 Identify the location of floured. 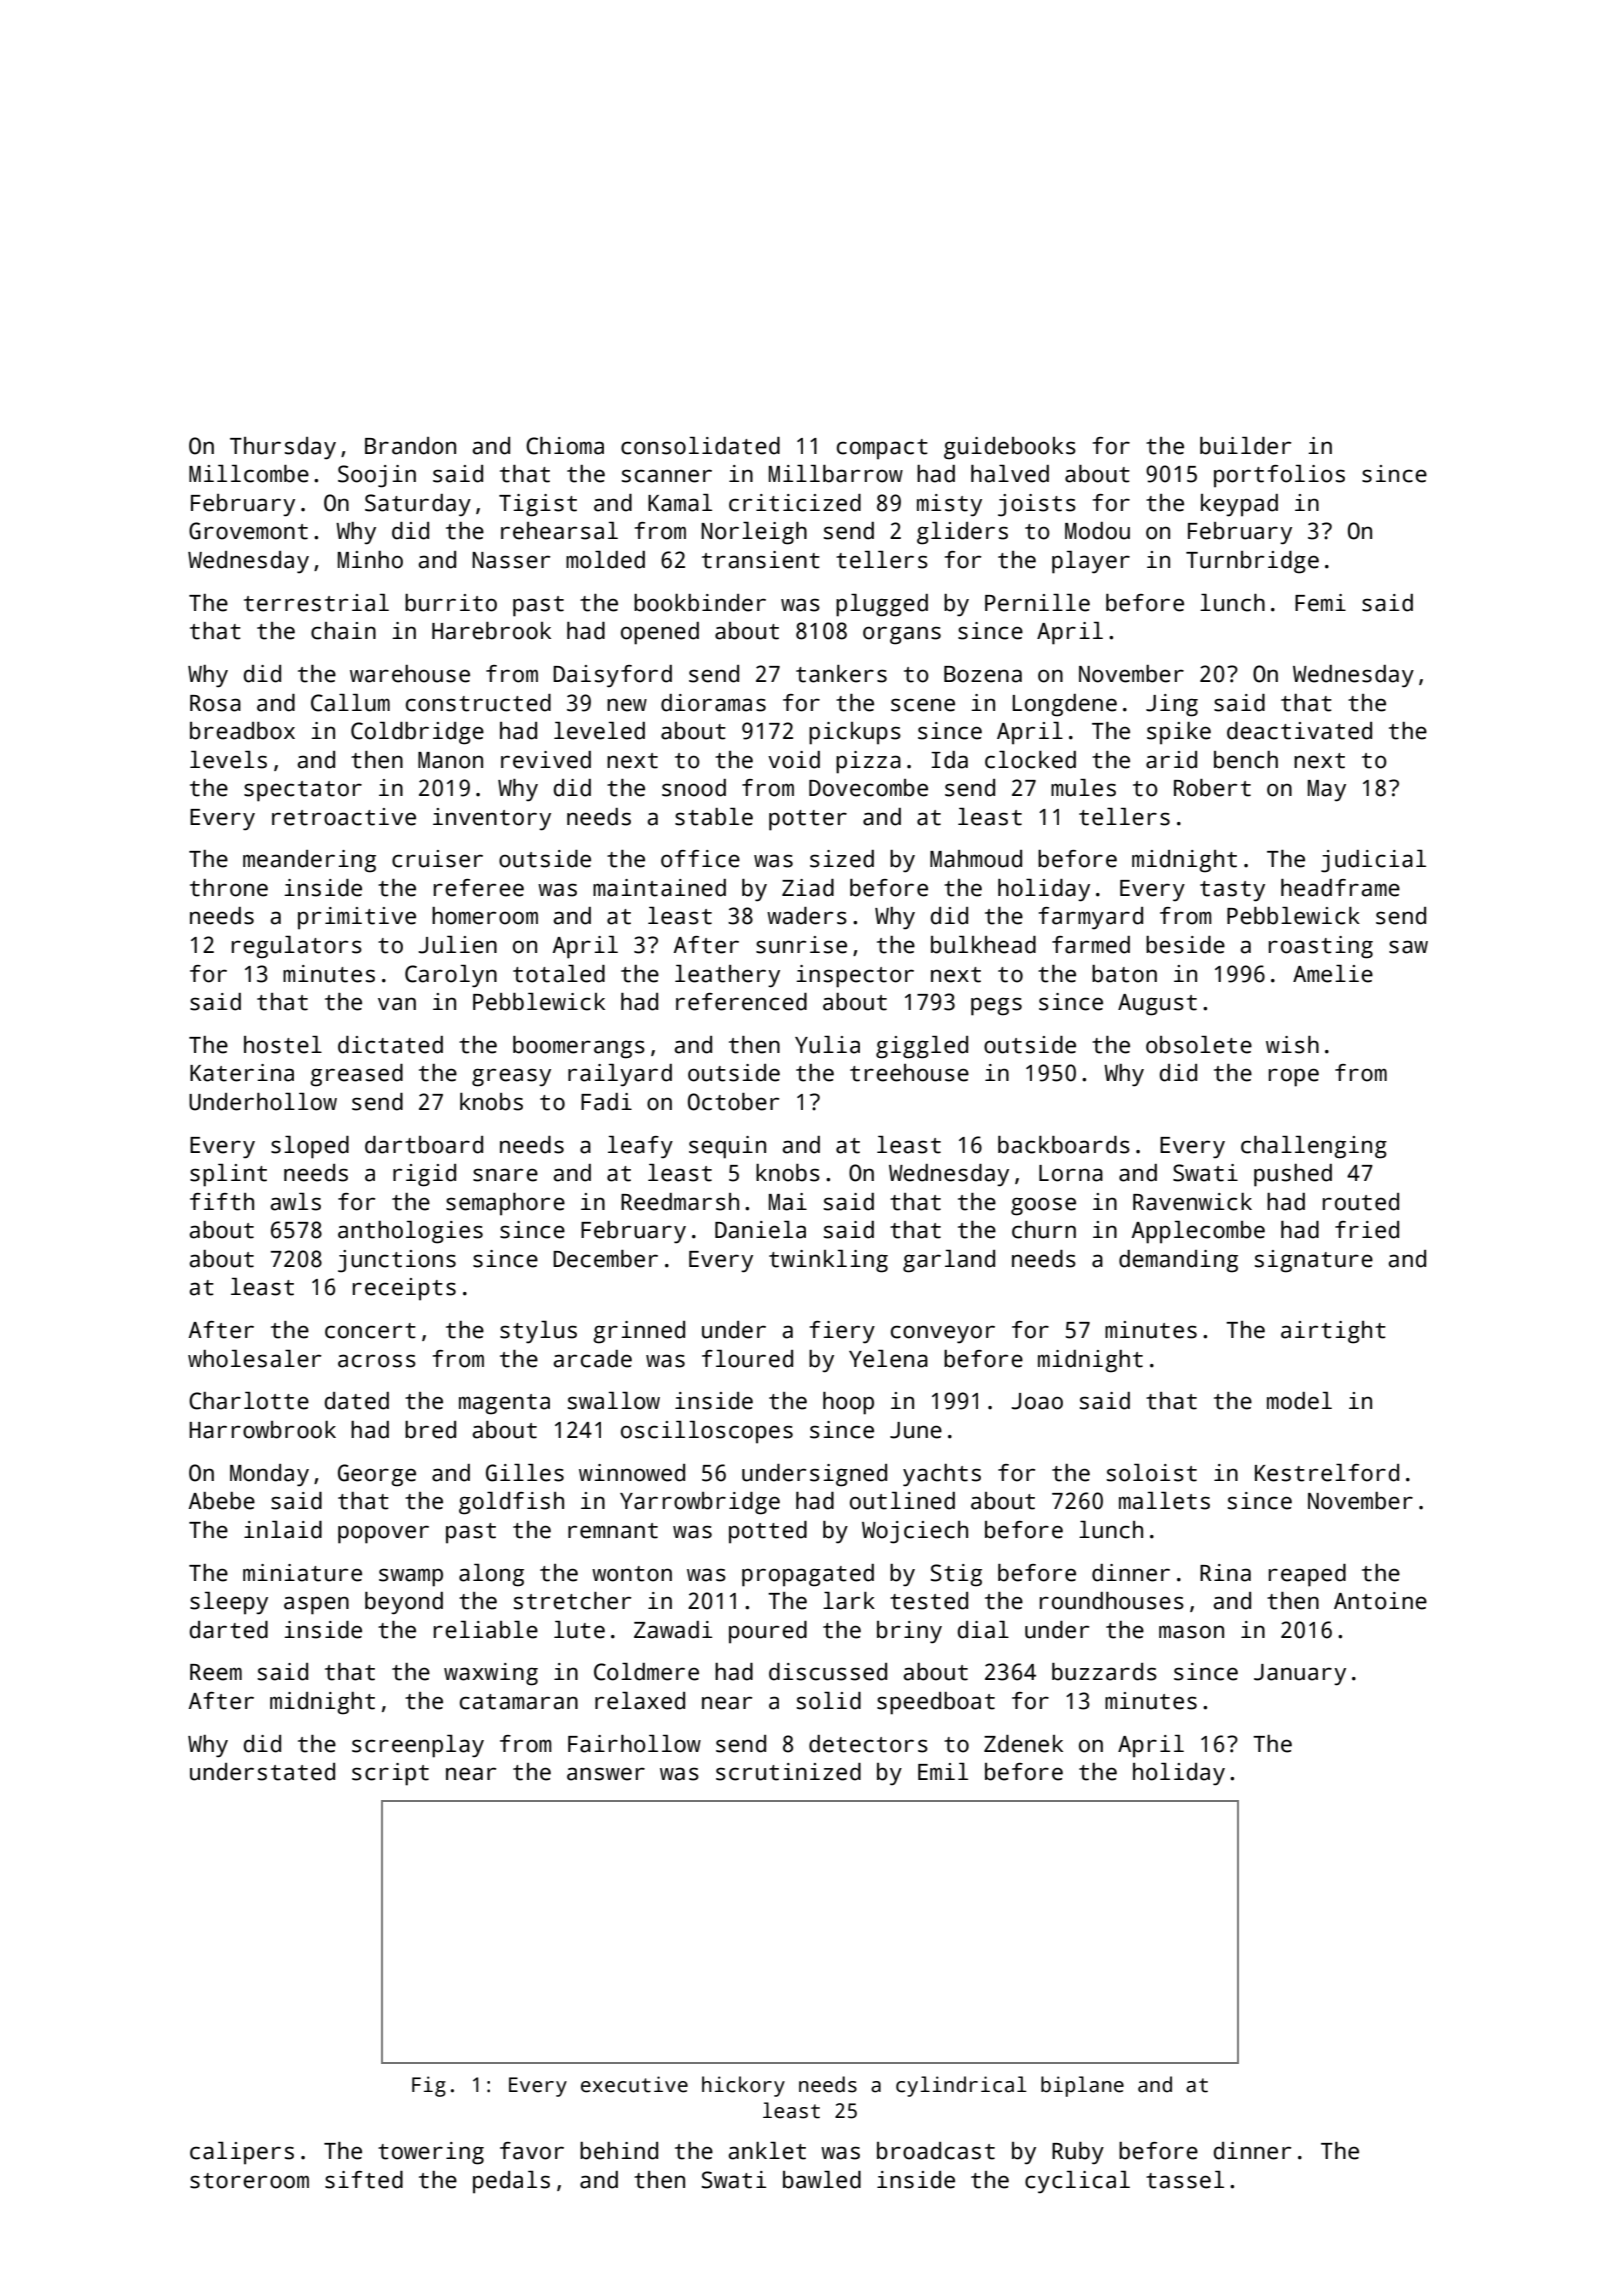
(747, 1359).
